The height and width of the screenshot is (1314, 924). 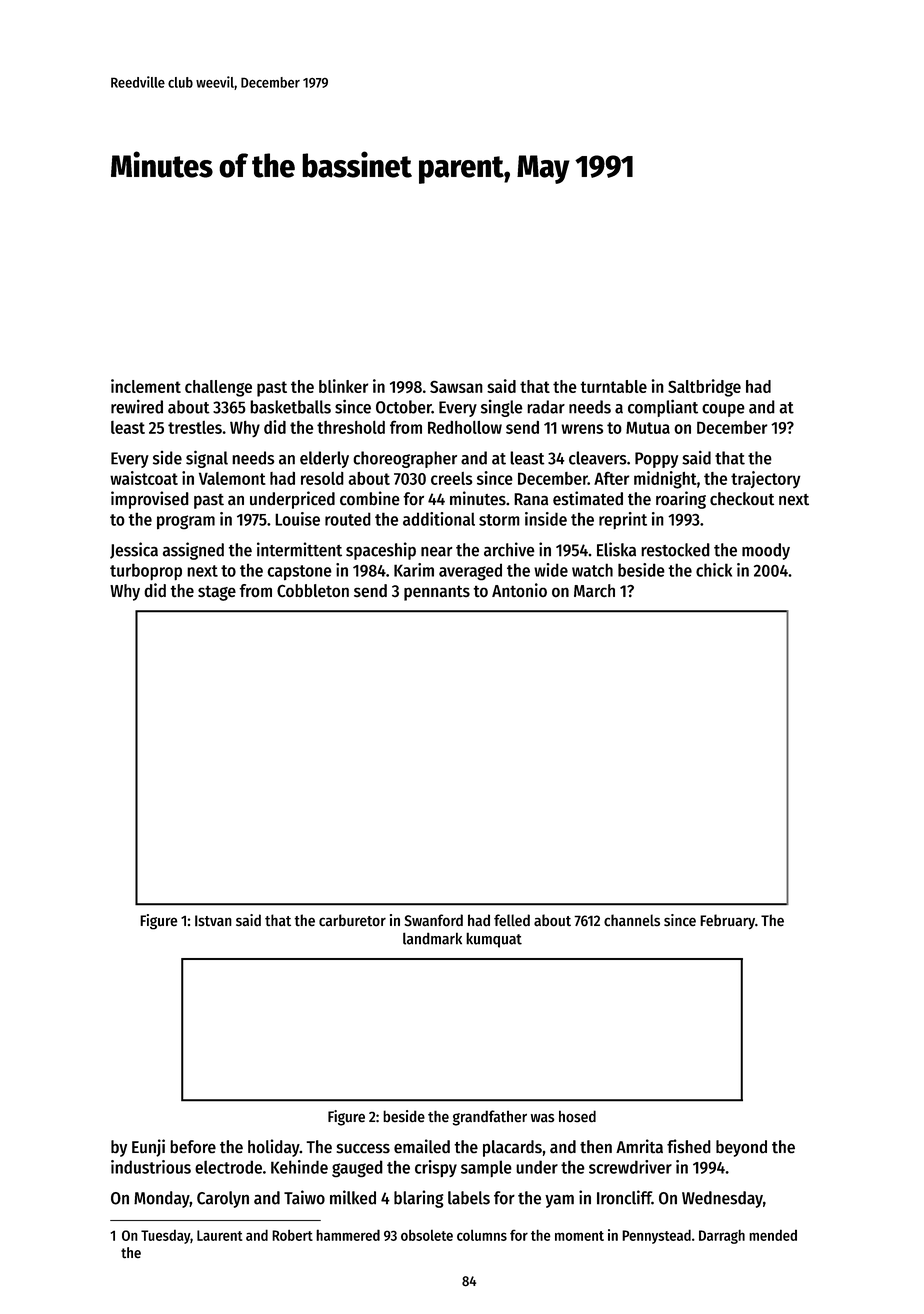 What do you see at coordinates (579, 1236) in the screenshot?
I see `moment` at bounding box center [579, 1236].
